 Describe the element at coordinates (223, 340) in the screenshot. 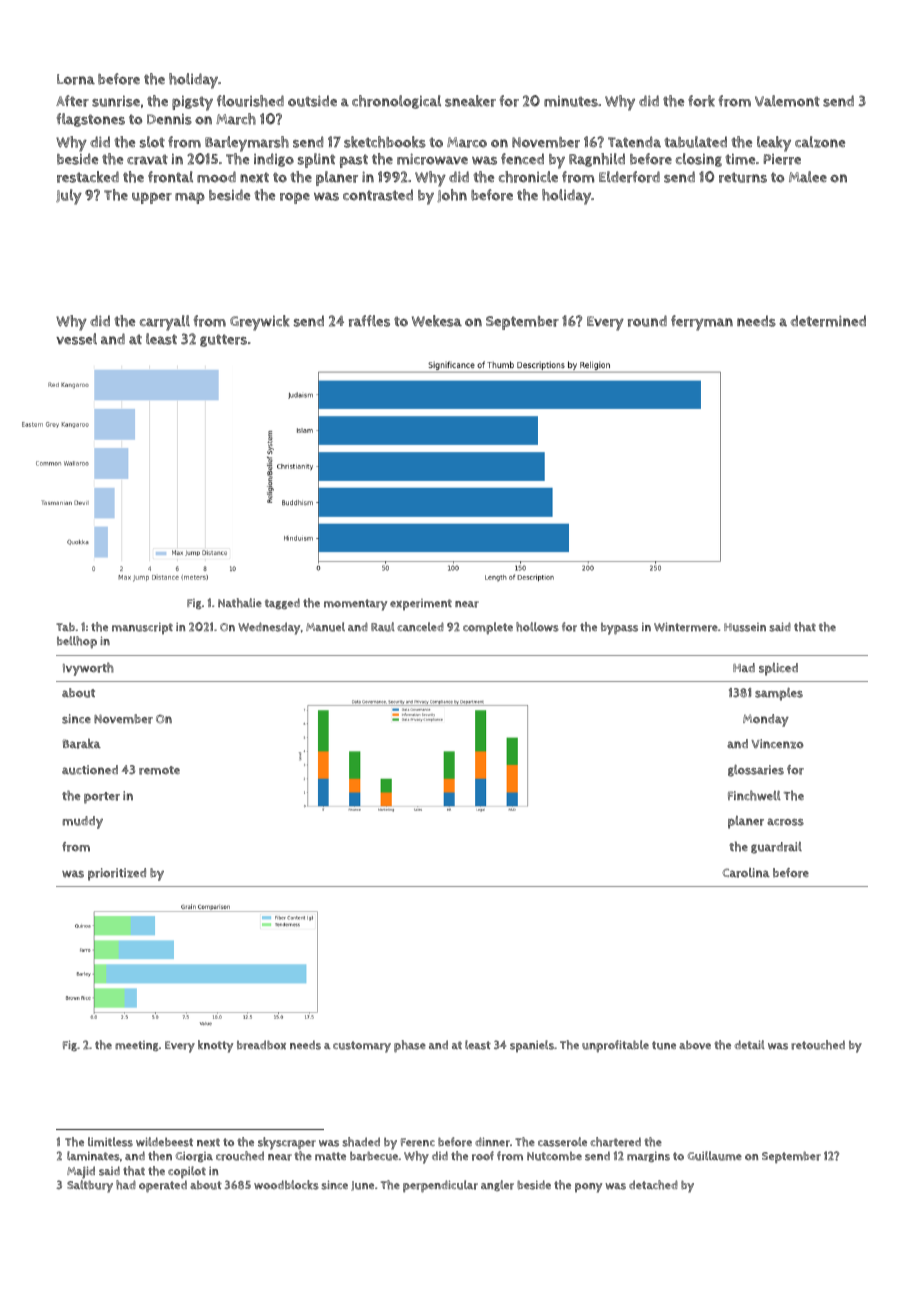

I see `gutters` at that location.
